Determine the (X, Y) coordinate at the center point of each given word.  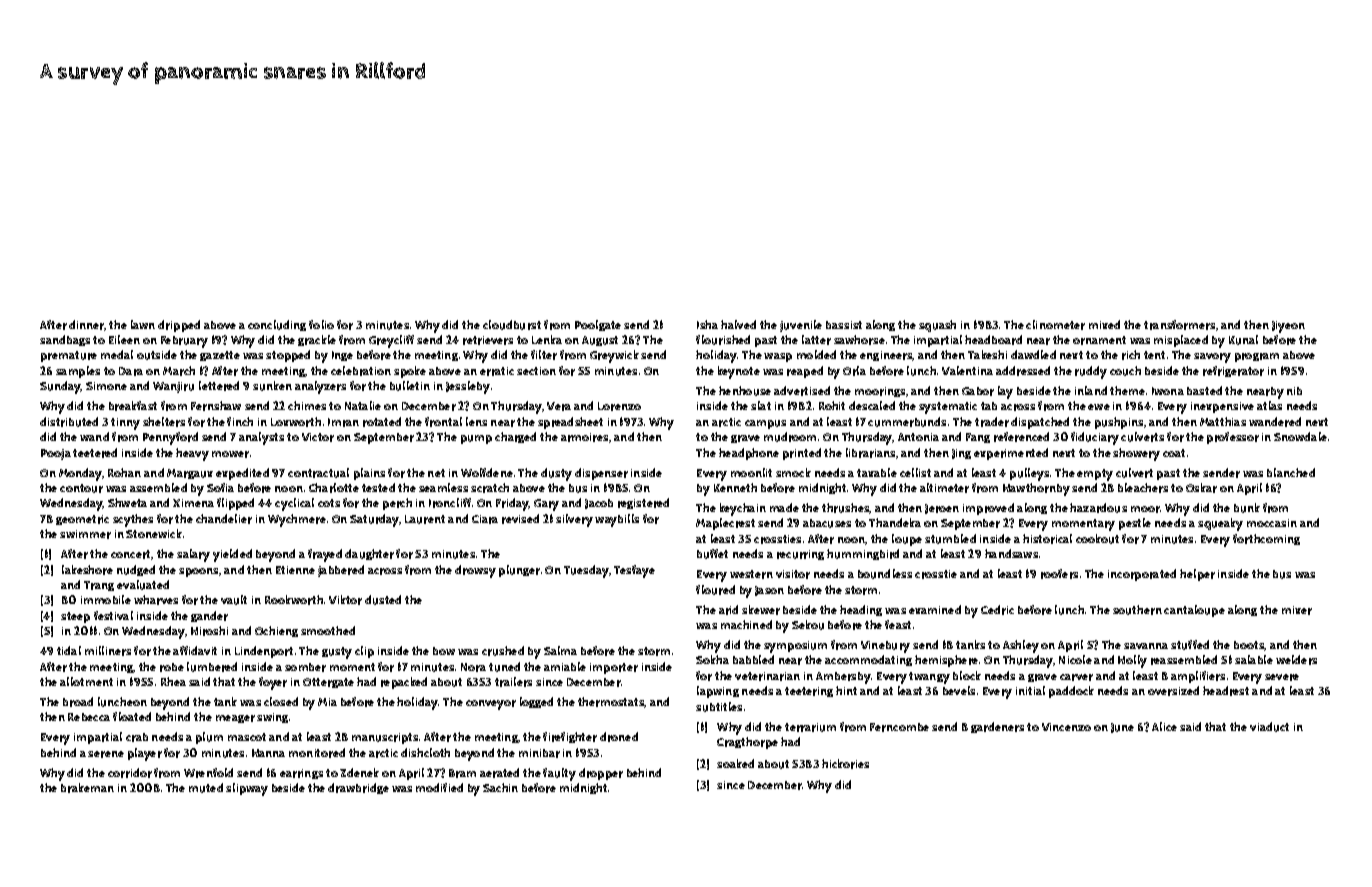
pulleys (1029, 474)
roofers (1059, 574)
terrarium (810, 727)
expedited (242, 474)
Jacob (599, 504)
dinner (87, 325)
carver (1076, 677)
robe (172, 667)
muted (206, 788)
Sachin (500, 787)
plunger (519, 571)
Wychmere (297, 520)
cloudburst (512, 325)
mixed (1104, 324)
